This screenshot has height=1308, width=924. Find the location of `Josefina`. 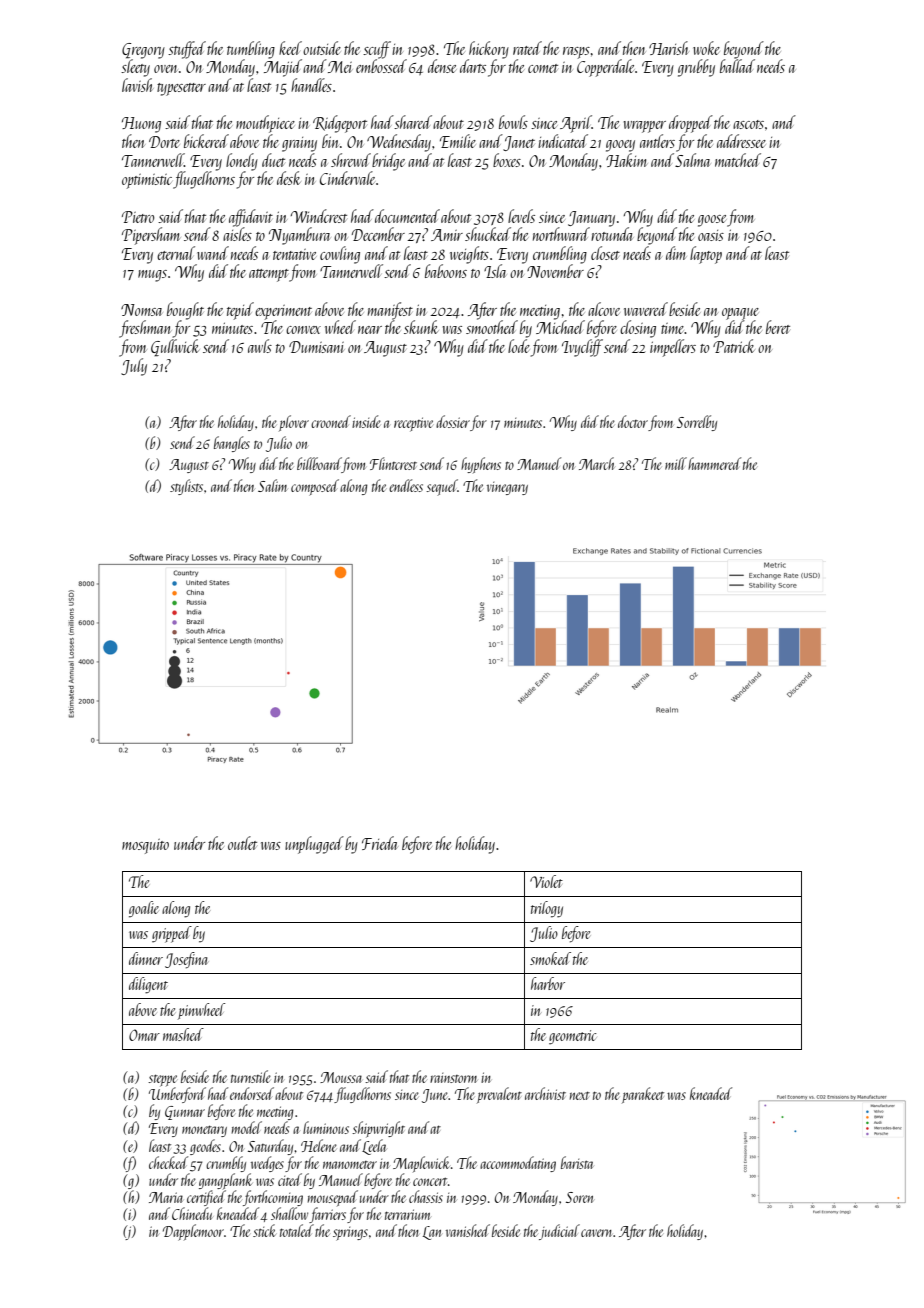

Josefina is located at coordinates (186, 960).
